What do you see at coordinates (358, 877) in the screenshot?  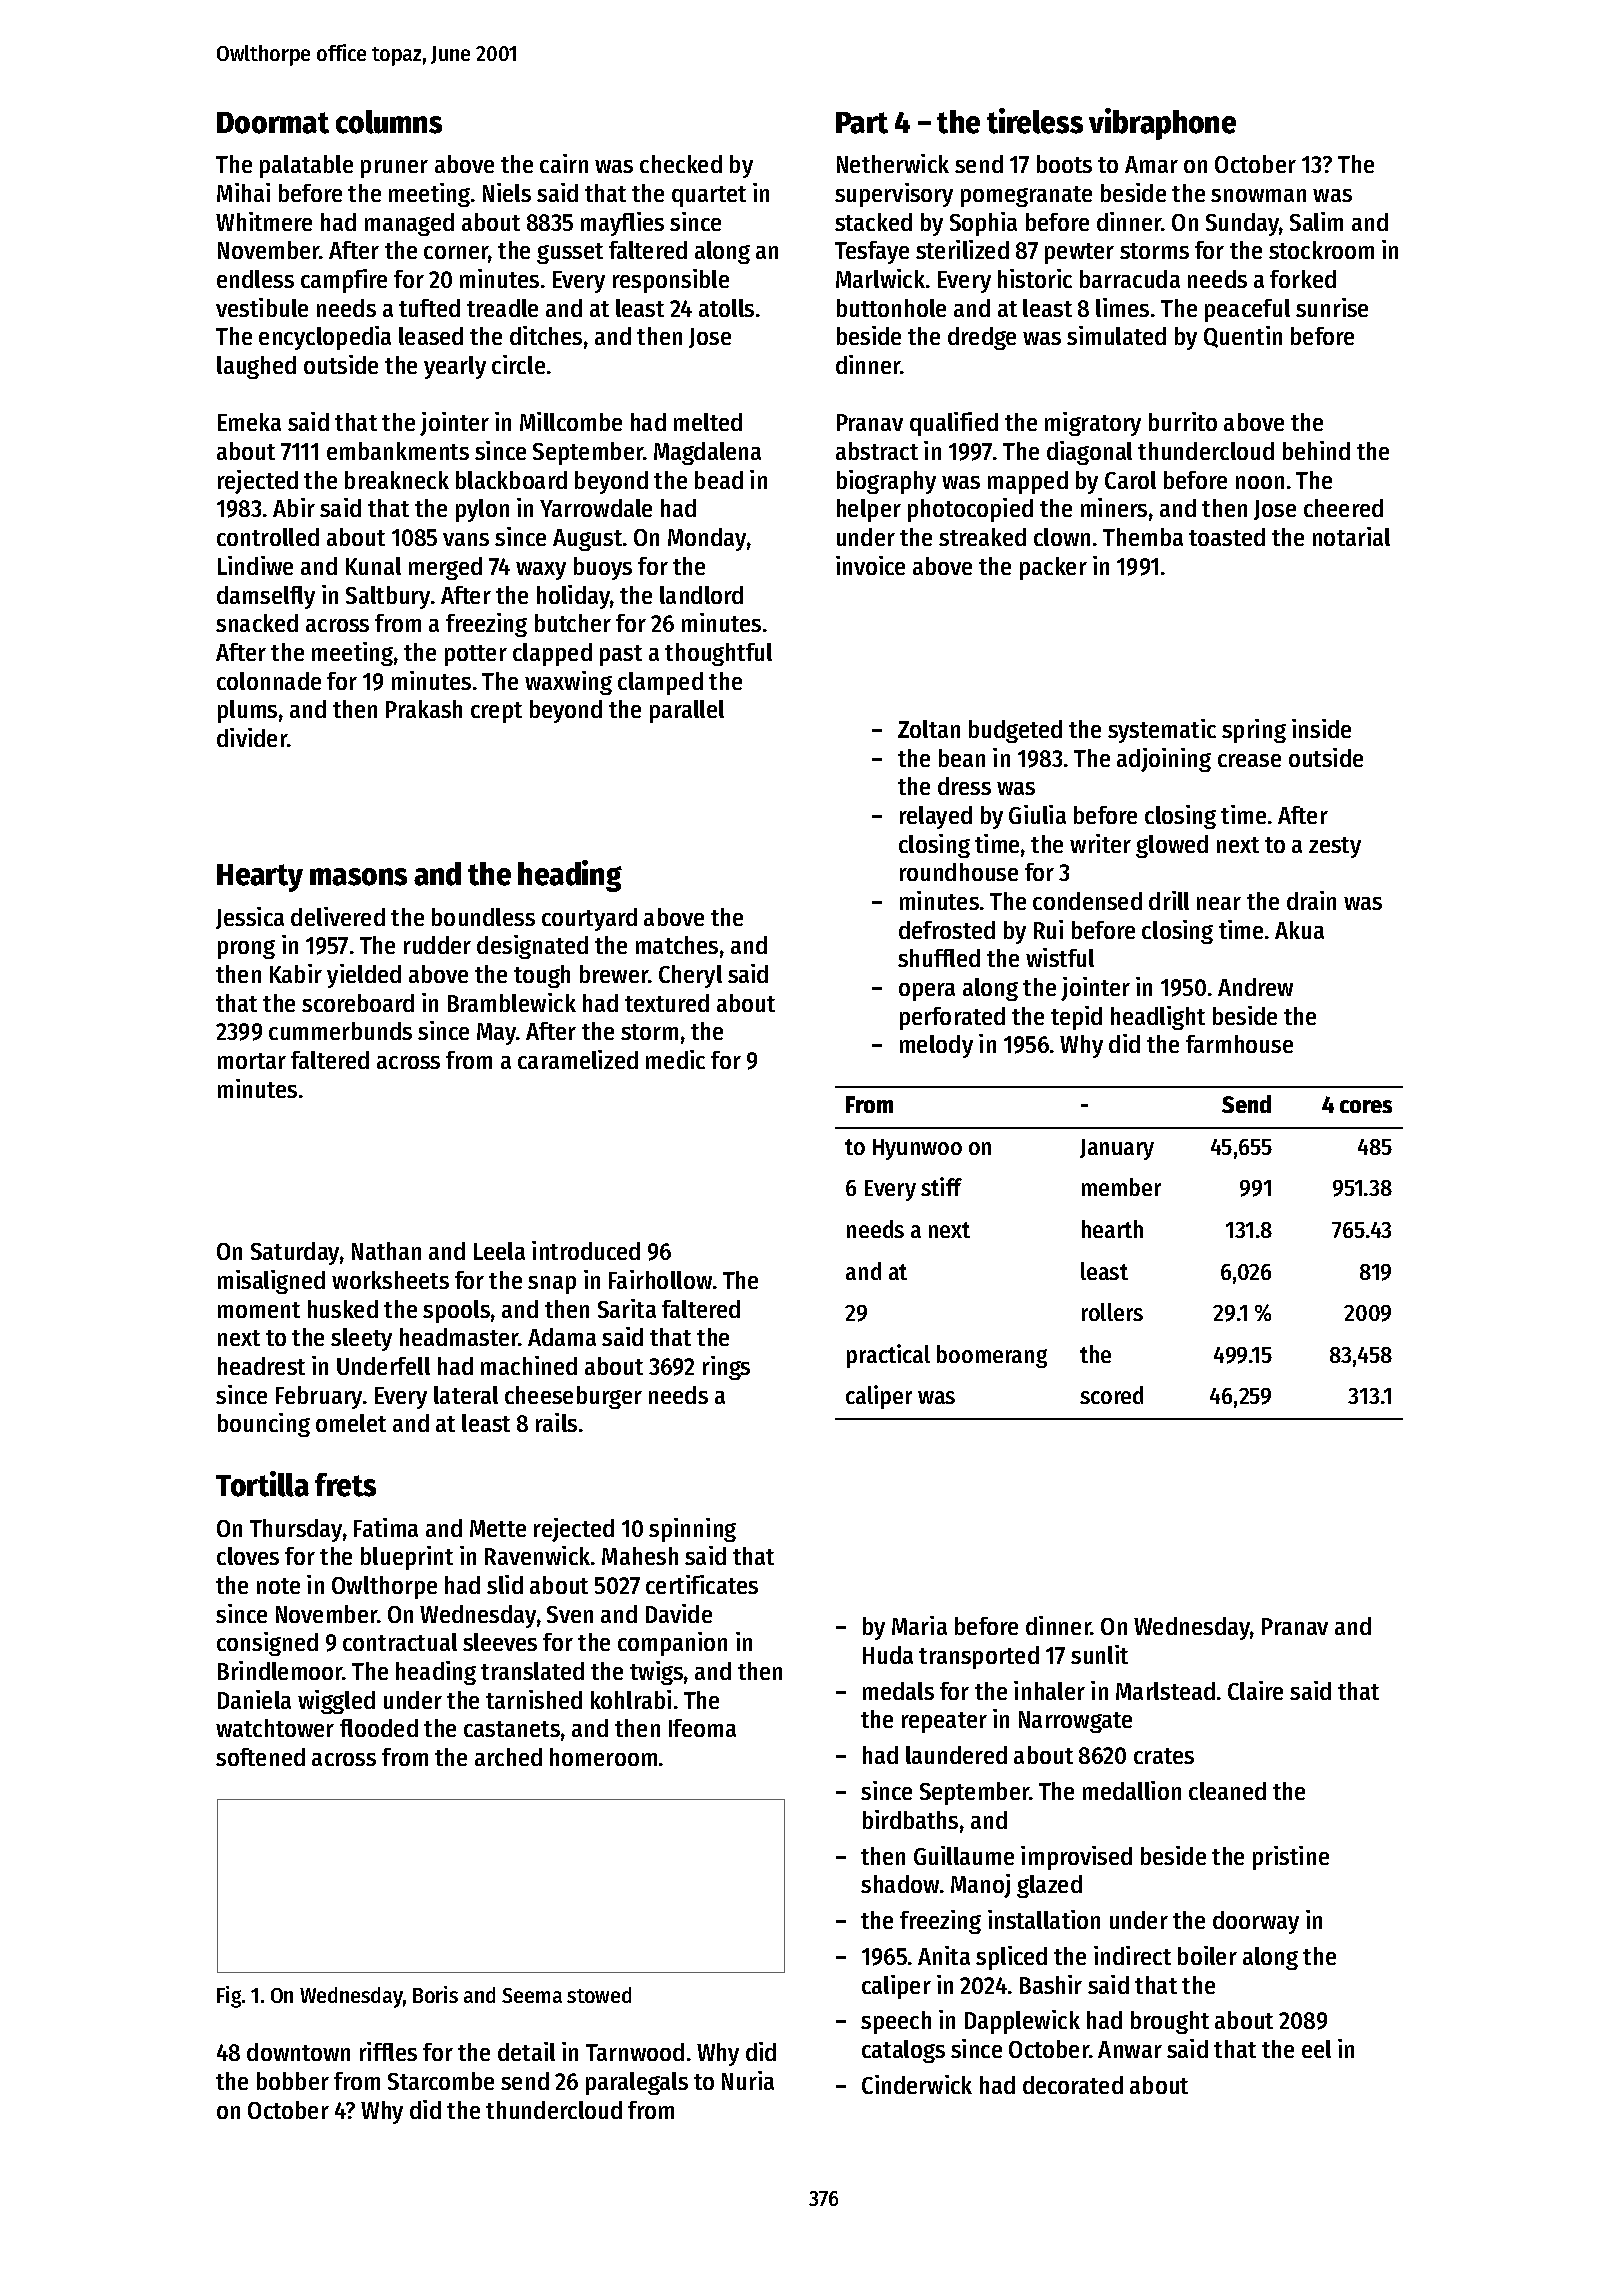 I see `masons` at bounding box center [358, 877].
